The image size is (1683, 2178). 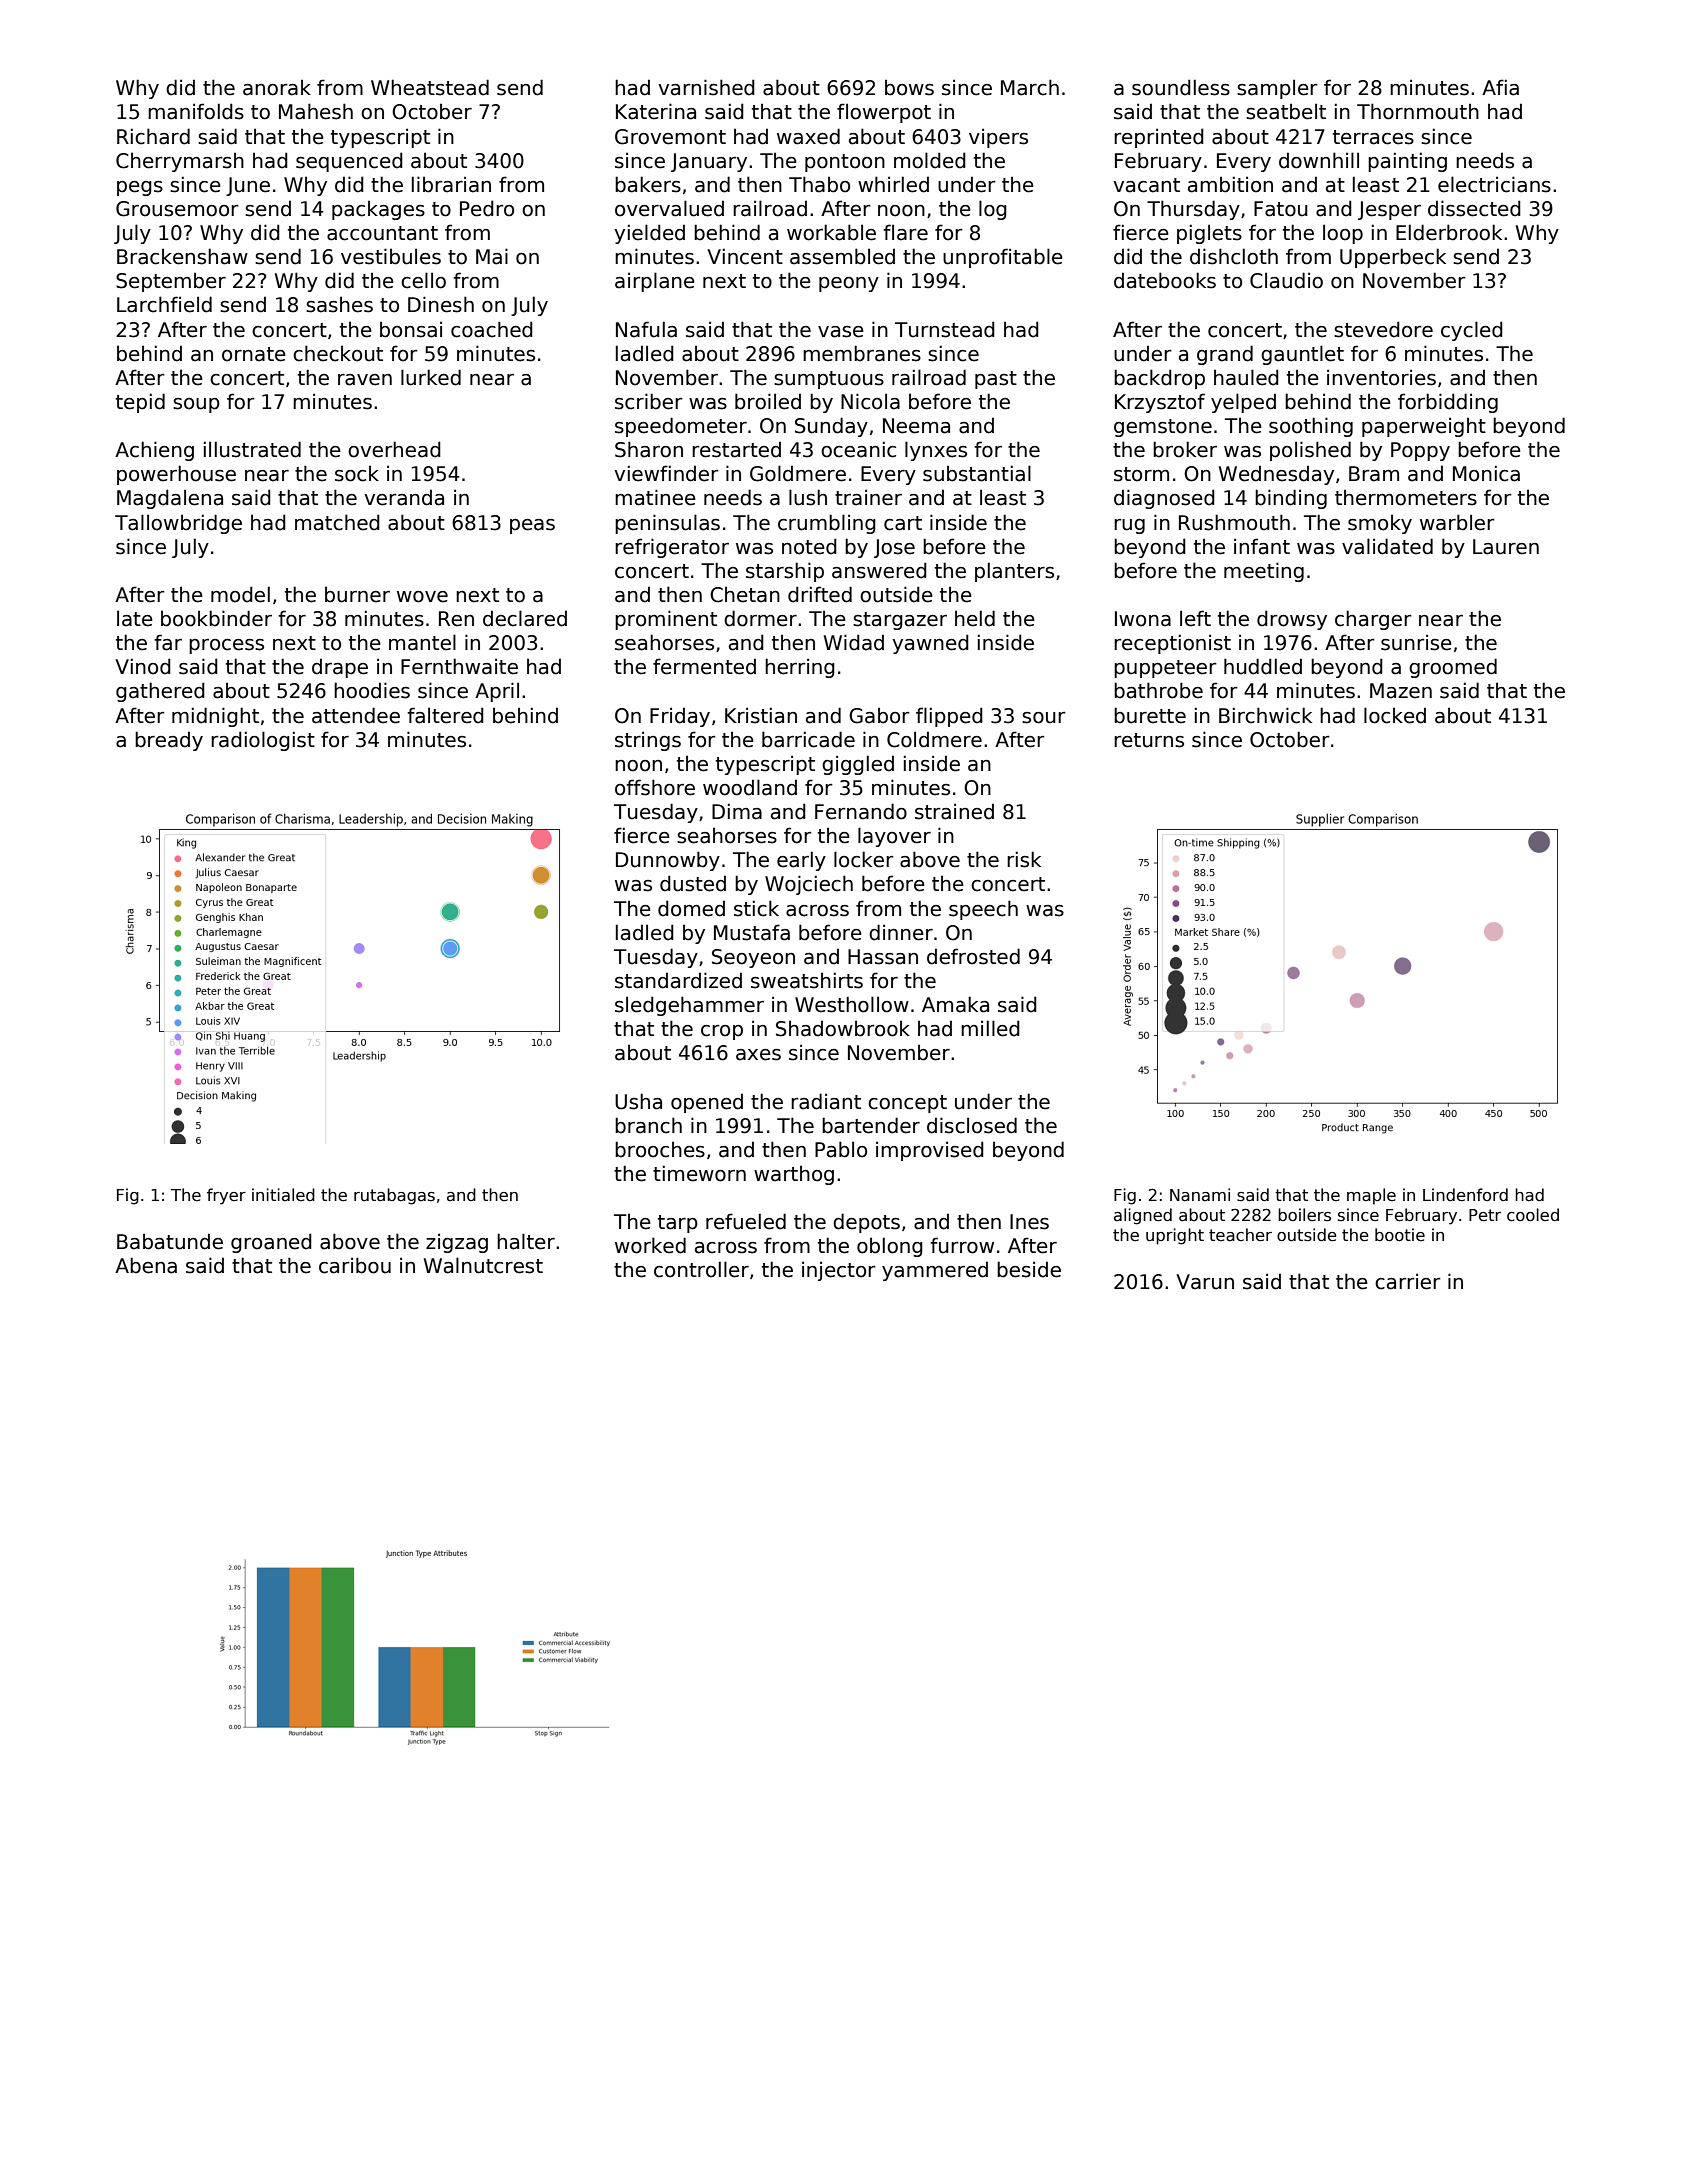 What do you see at coordinates (457, 1243) in the page?
I see `zigzag` at bounding box center [457, 1243].
